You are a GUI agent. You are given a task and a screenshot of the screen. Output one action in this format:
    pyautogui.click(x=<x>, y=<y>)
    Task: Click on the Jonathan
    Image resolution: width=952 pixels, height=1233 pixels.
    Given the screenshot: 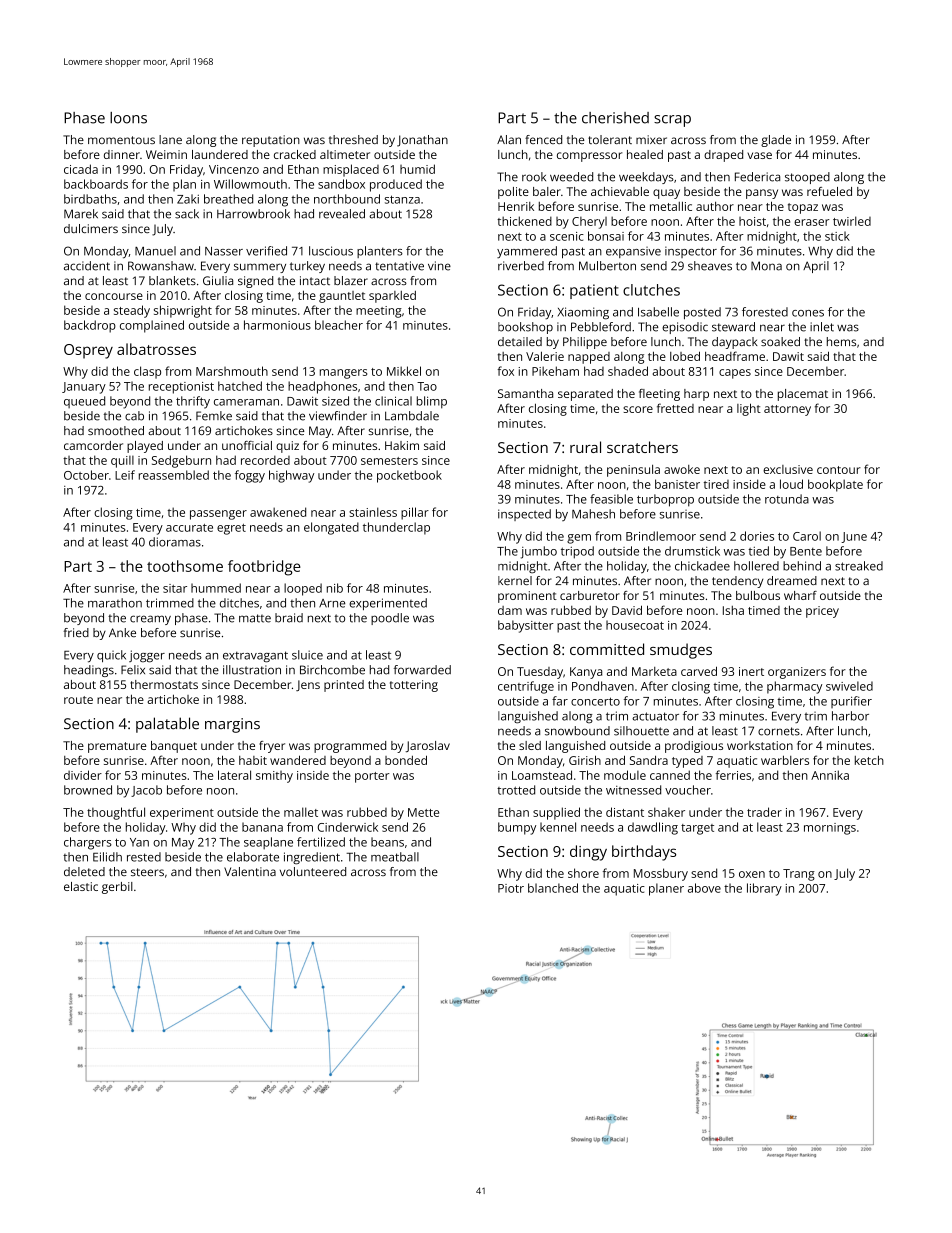 What is the action you would take?
    pyautogui.click(x=422, y=141)
